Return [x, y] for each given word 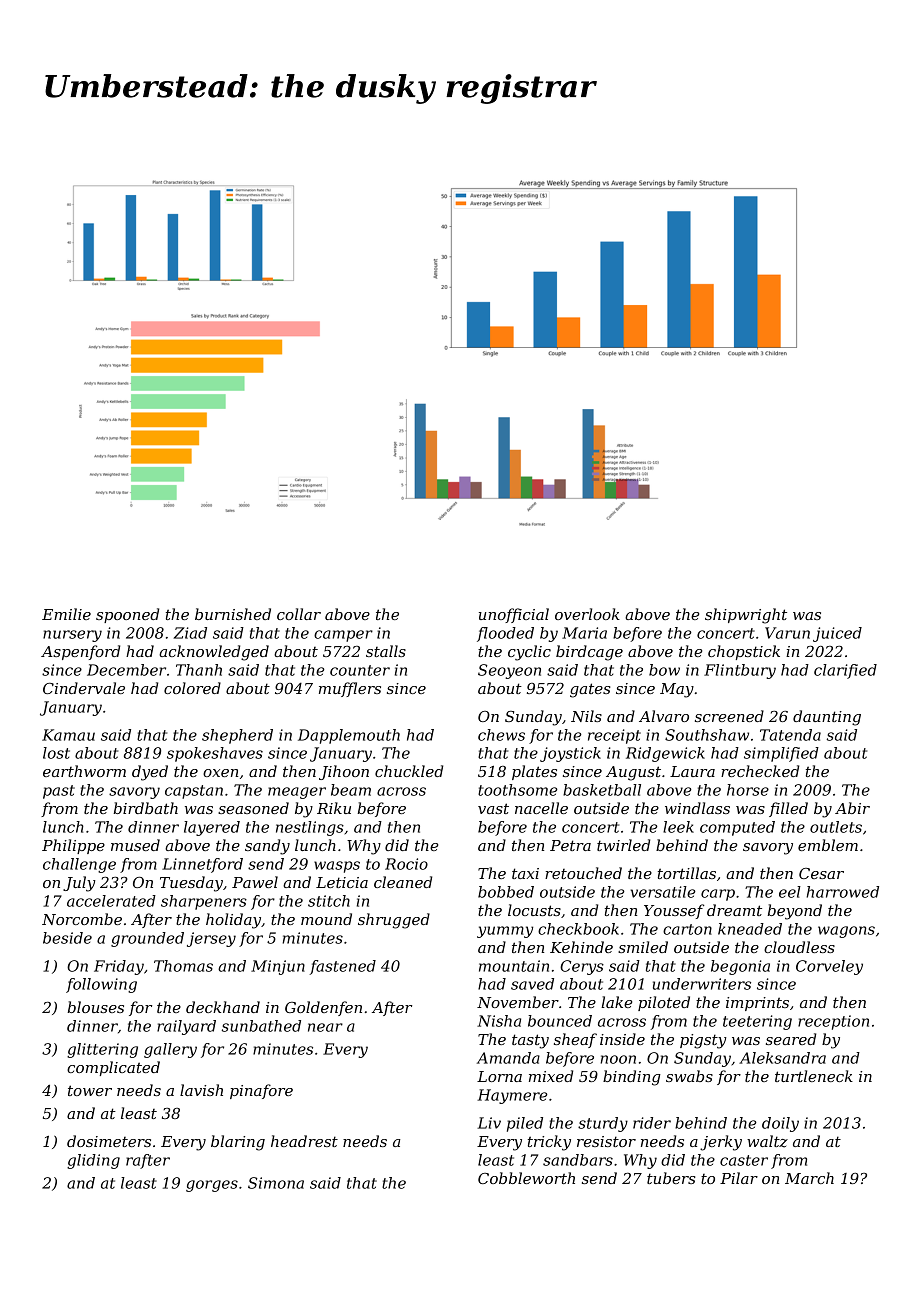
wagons [846, 932]
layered [212, 828]
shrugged [394, 921]
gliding [93, 1161]
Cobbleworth [526, 1178]
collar [299, 614]
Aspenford [80, 652]
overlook [587, 614]
